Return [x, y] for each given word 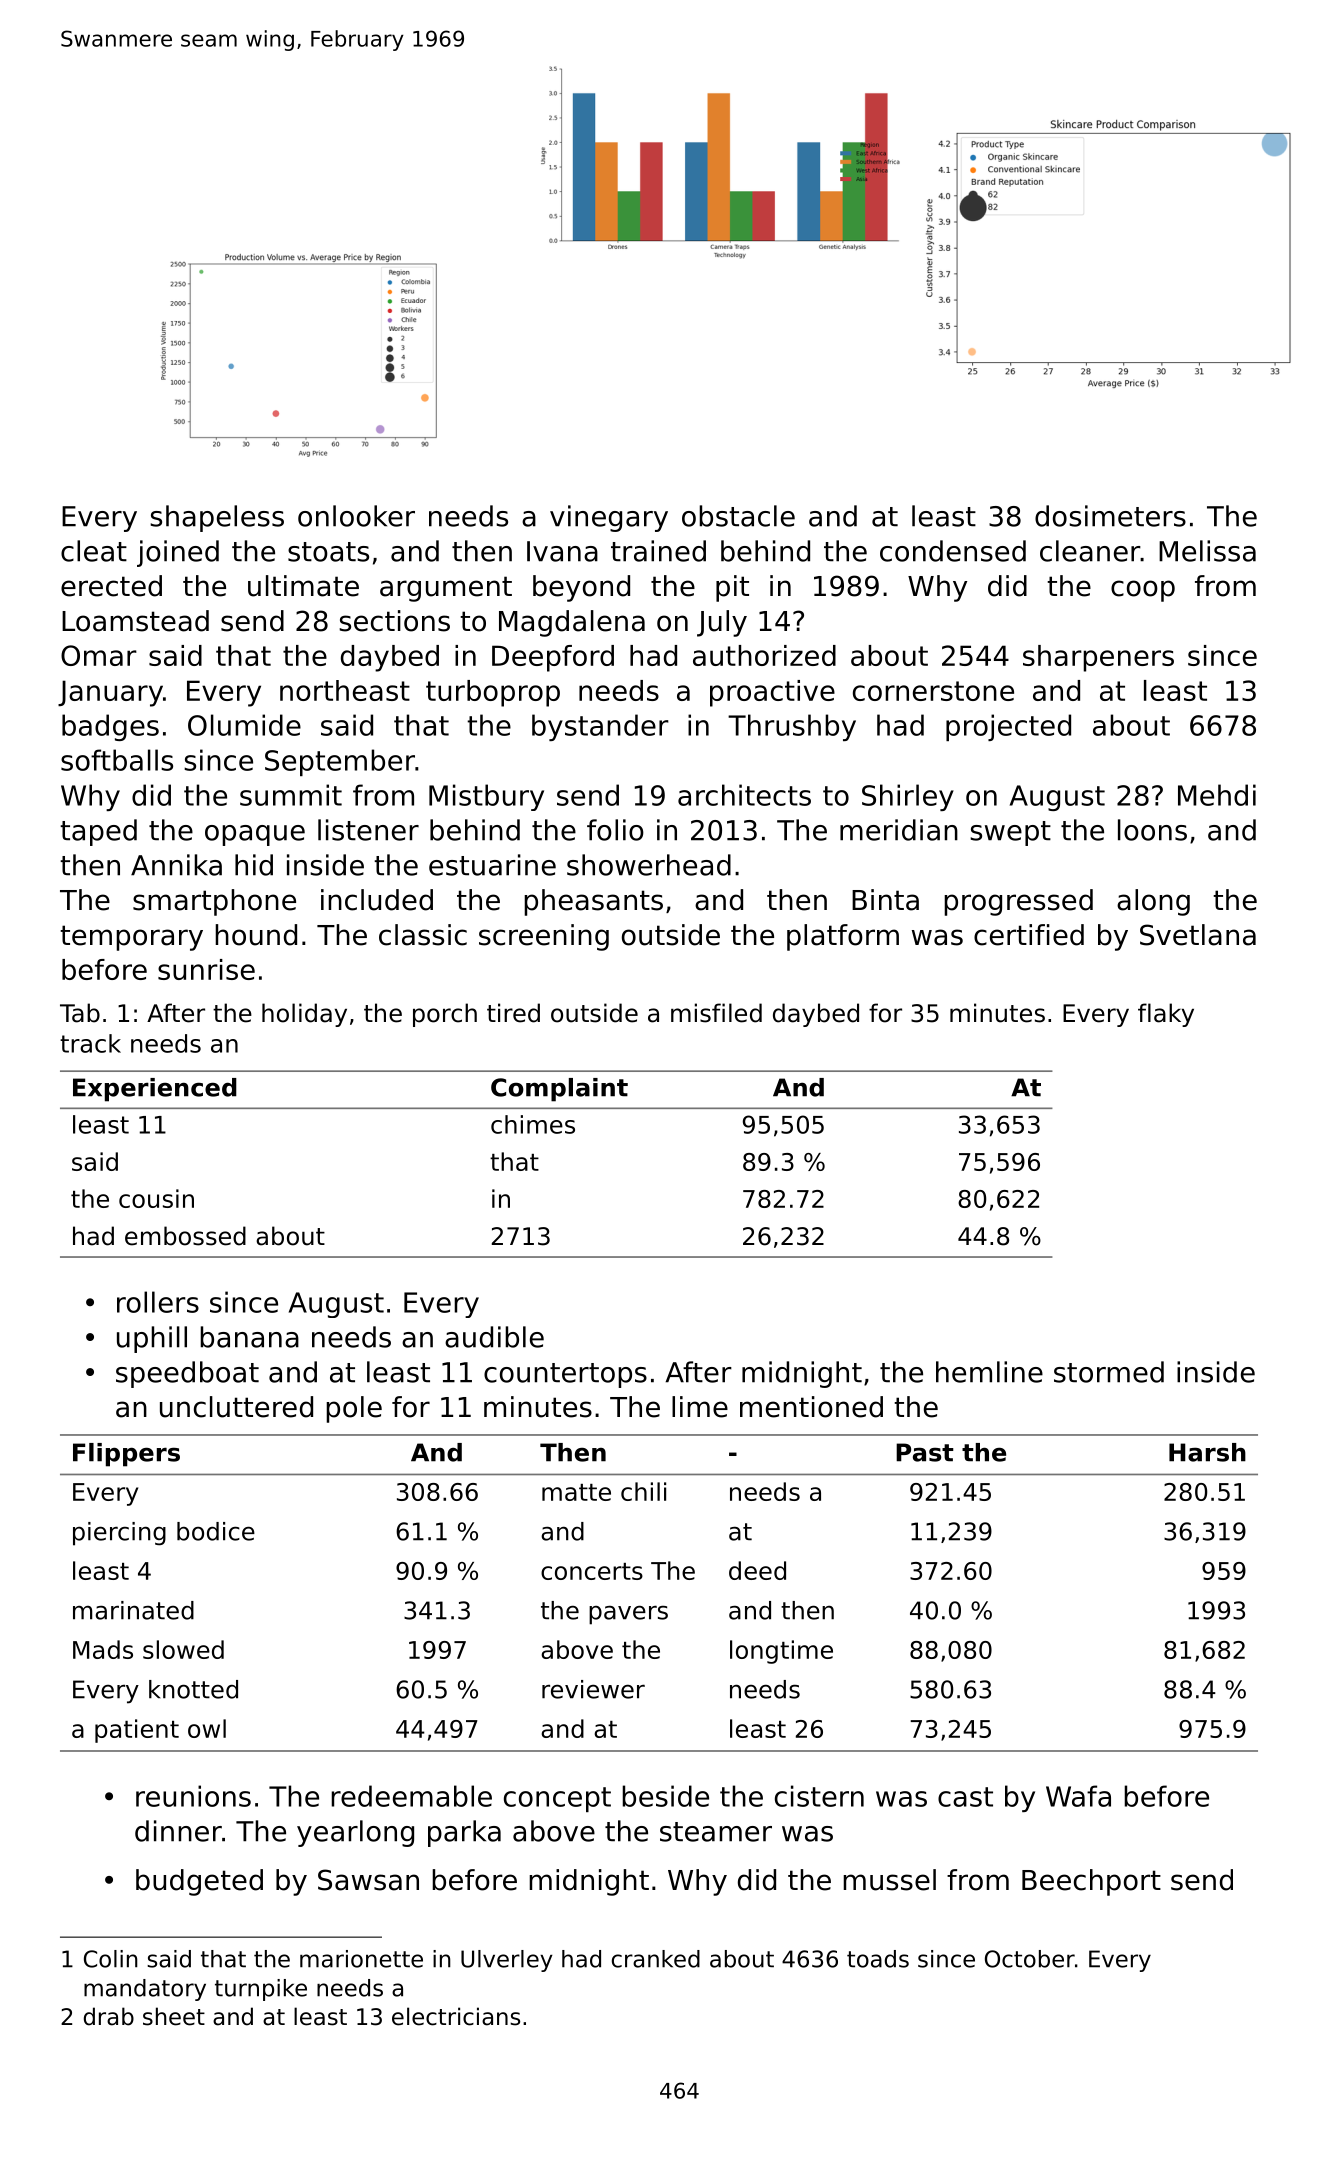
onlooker [356, 516]
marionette [361, 1959]
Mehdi [1217, 795]
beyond [581, 588]
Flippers [126, 1455]
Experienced [155, 1090]
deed [757, 1570]
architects [744, 795]
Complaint [559, 1090]
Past [925, 1452]
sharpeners [1098, 658]
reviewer [593, 1689]
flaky [1166, 1015]
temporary [131, 938]
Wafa [1078, 1796]
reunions [193, 1796]
